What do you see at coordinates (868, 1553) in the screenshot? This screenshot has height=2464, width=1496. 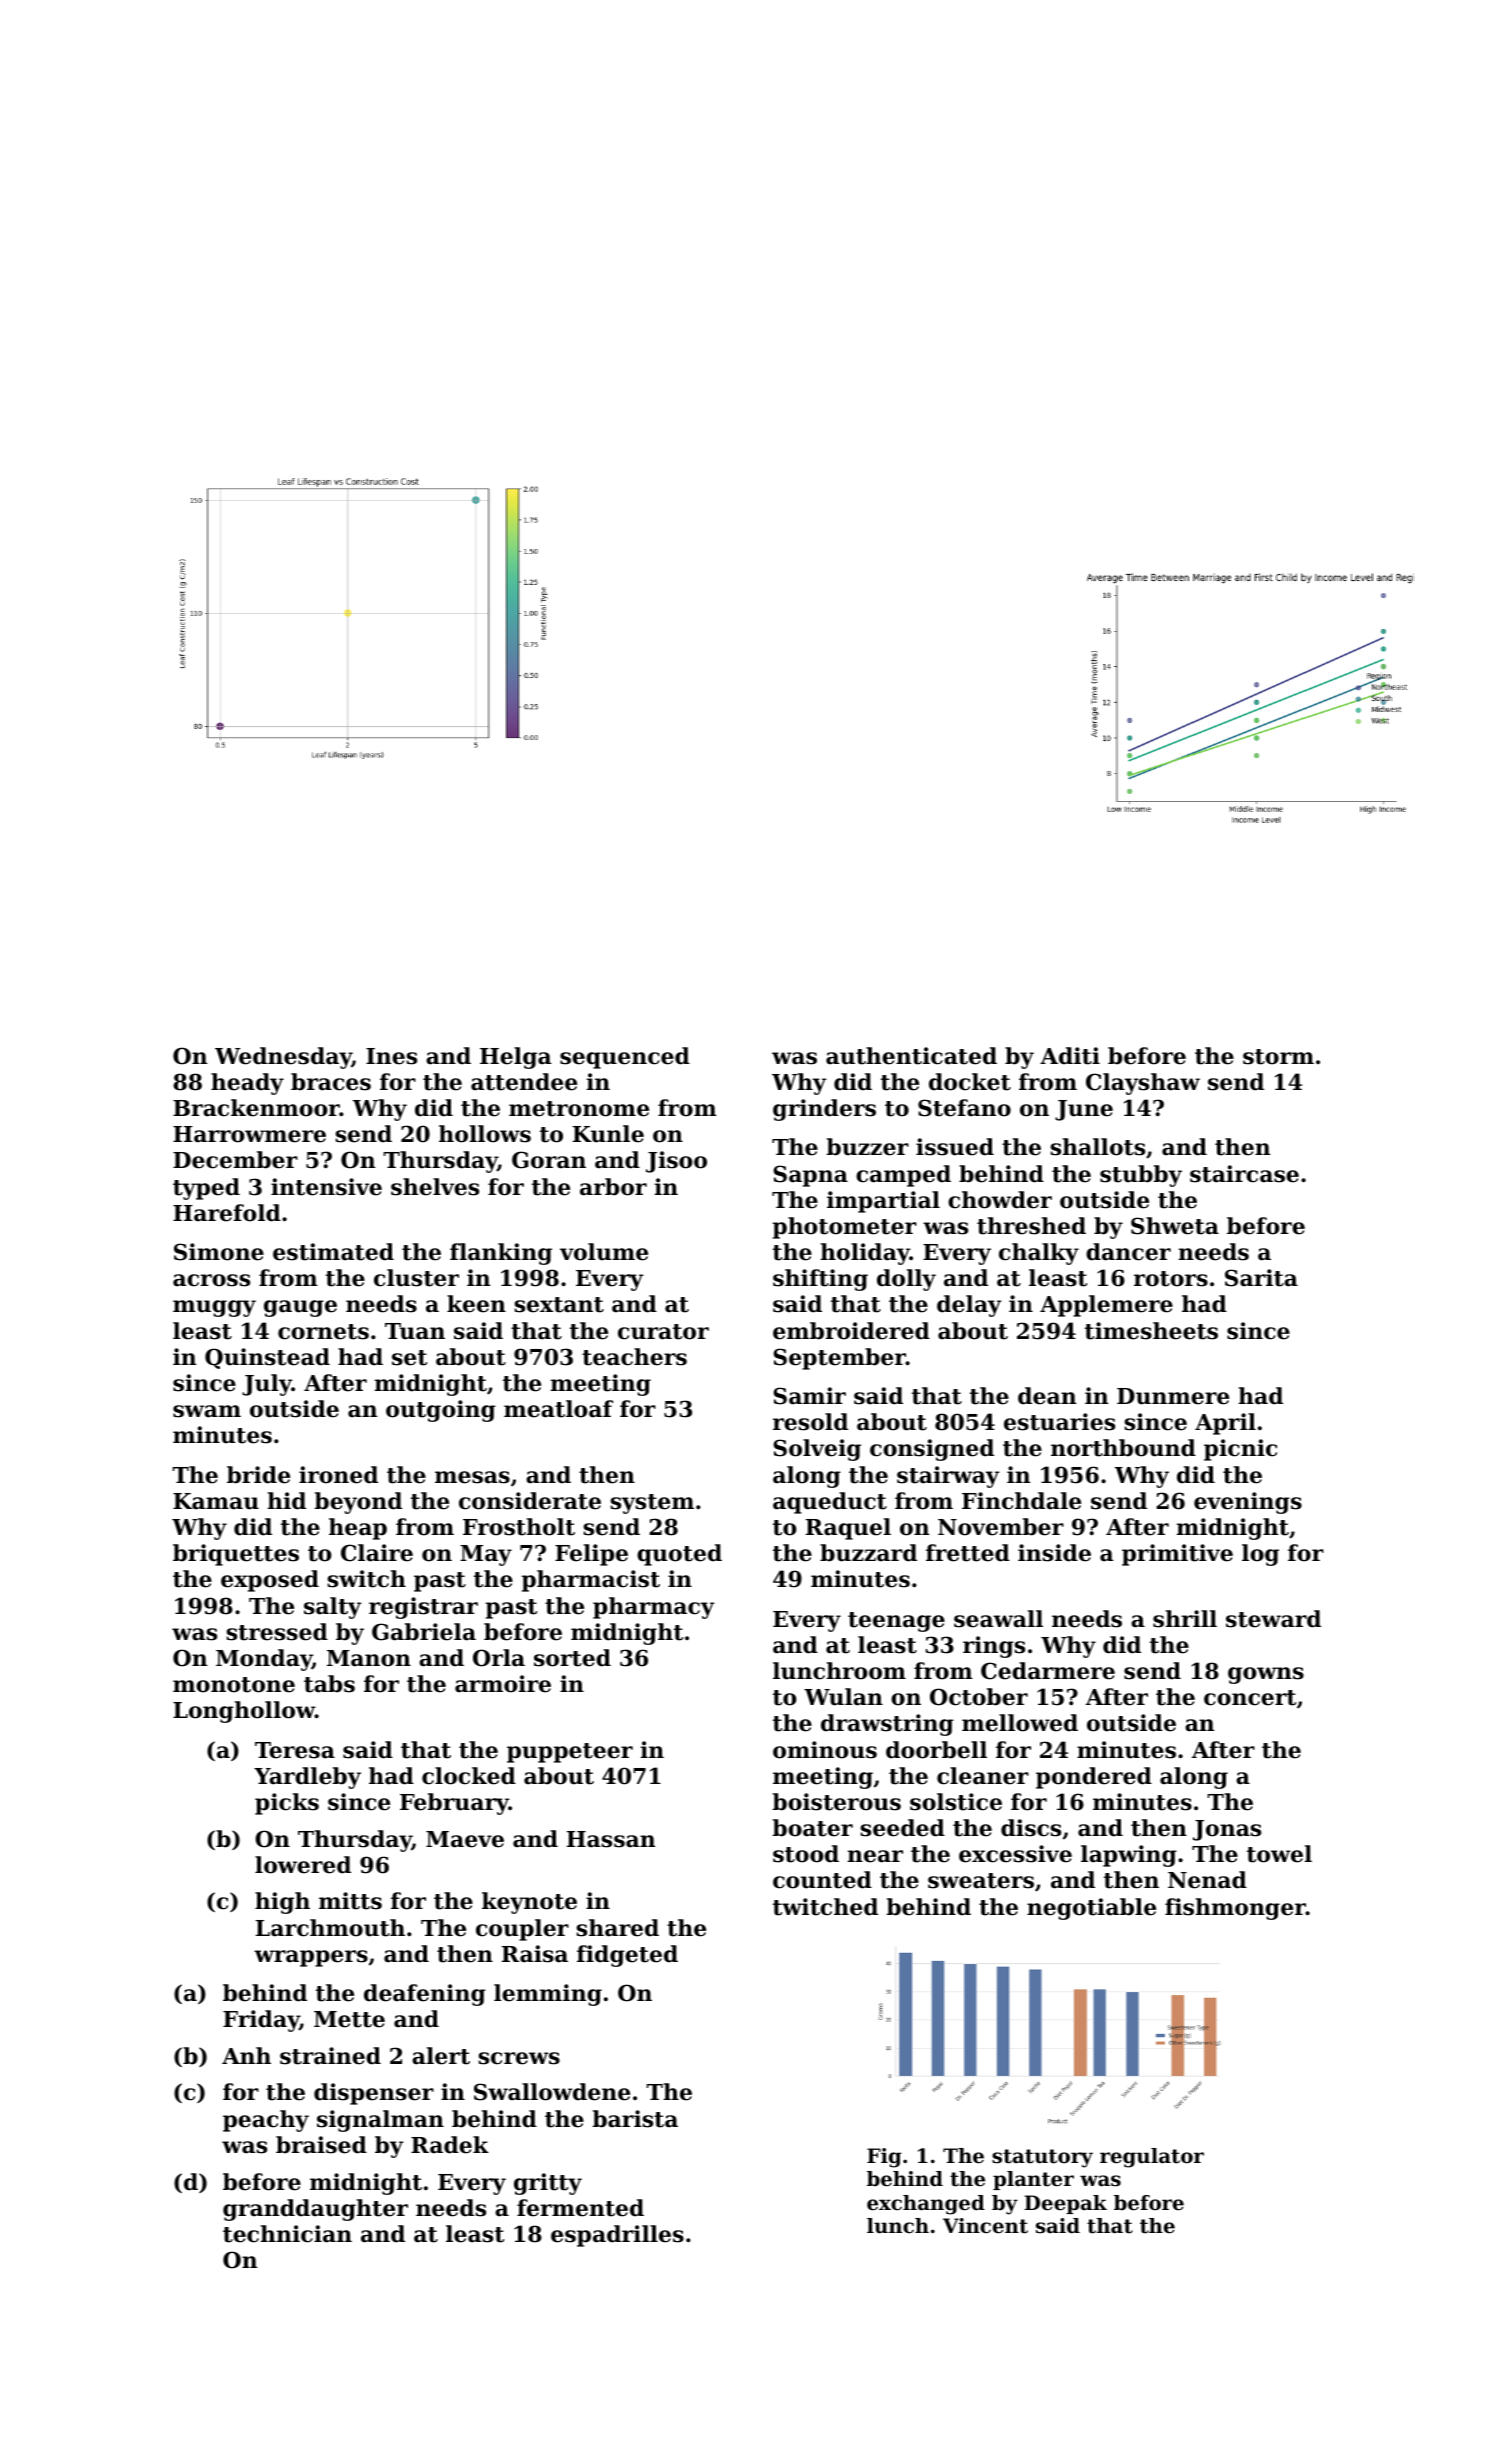 I see `buzzard` at bounding box center [868, 1553].
